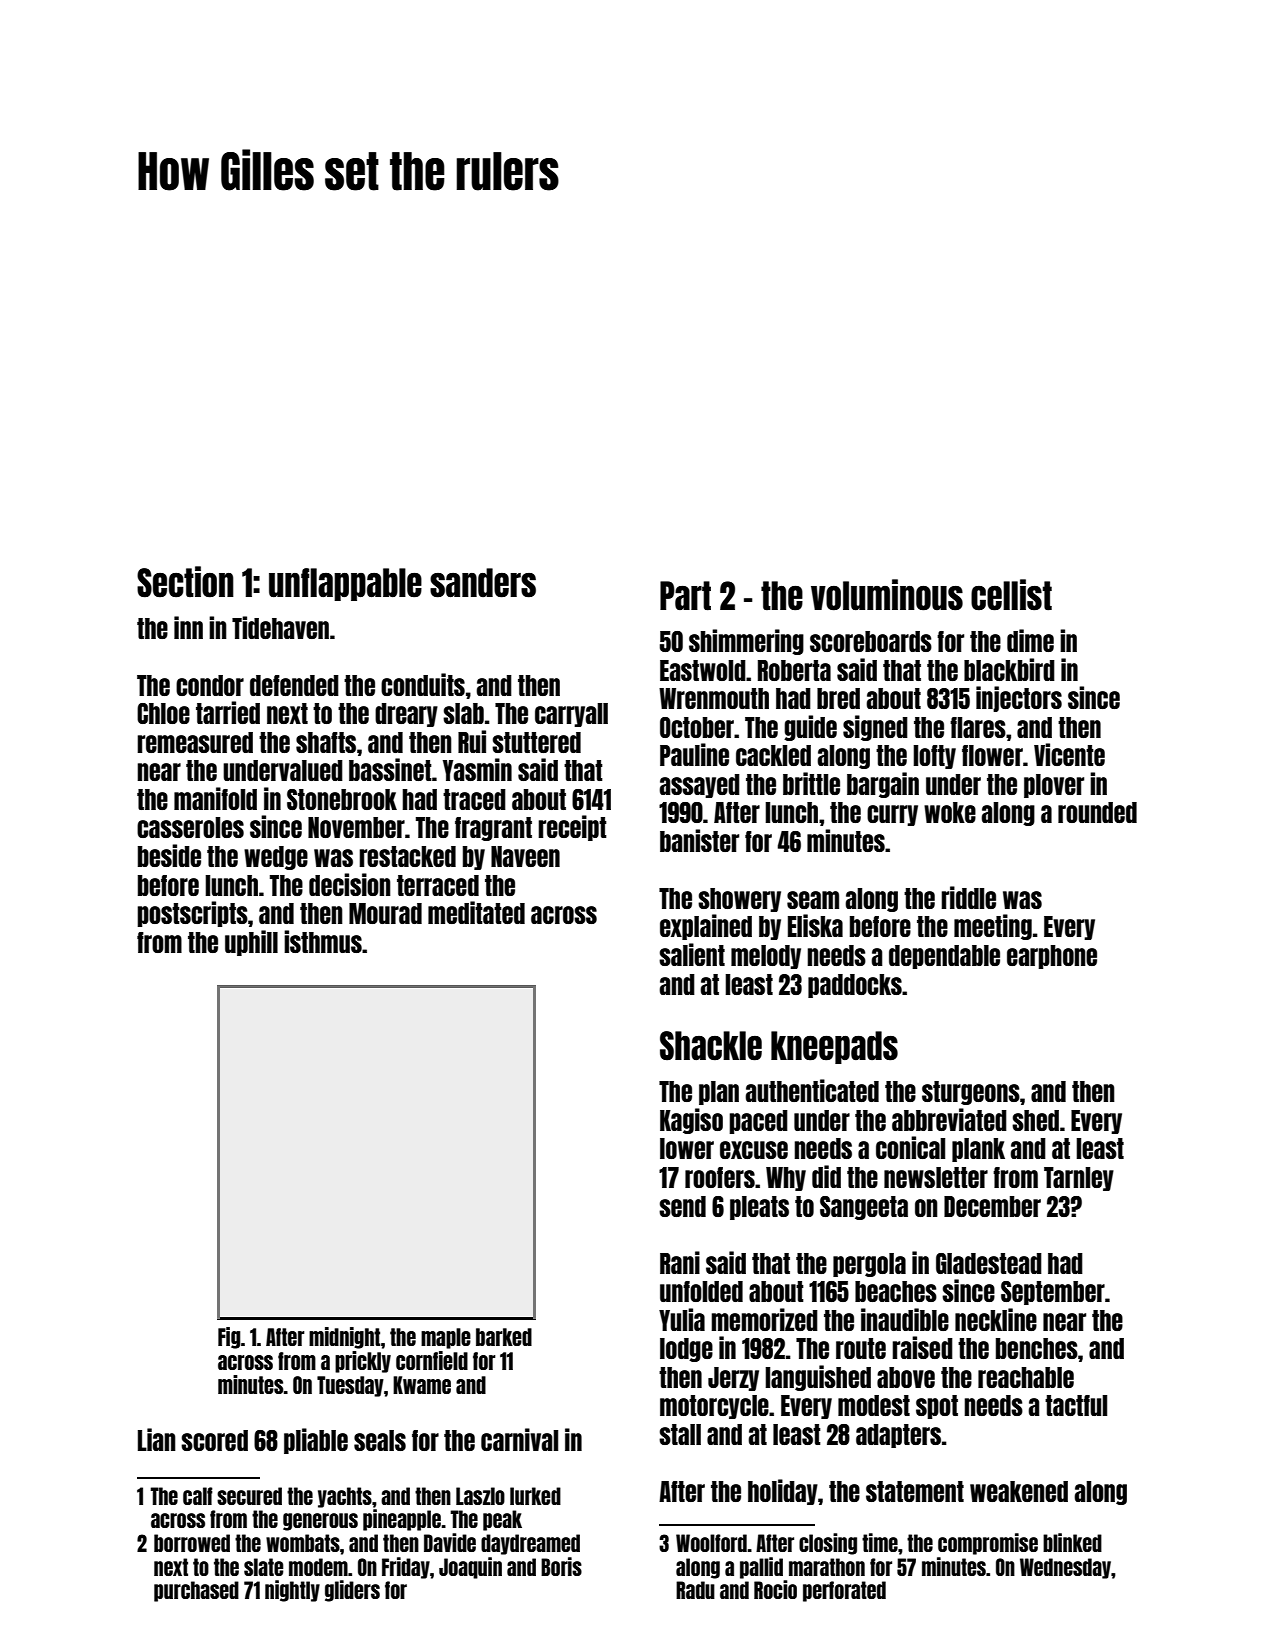 Image resolution: width=1276 pixels, height=1652 pixels. What do you see at coordinates (352, 1591) in the image?
I see `gliders` at bounding box center [352, 1591].
